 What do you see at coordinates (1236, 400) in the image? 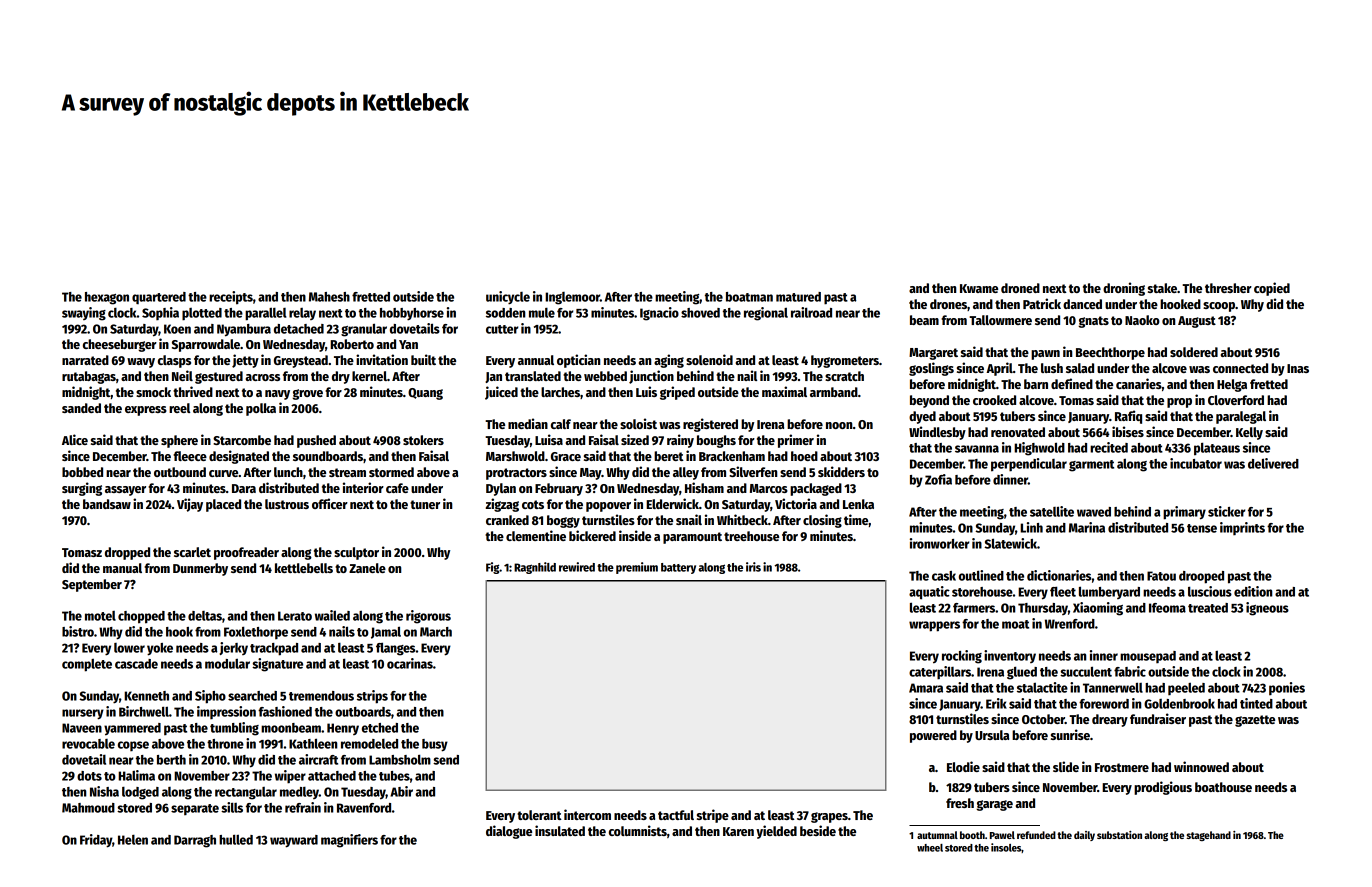
I see `Cloverford` at bounding box center [1236, 400].
